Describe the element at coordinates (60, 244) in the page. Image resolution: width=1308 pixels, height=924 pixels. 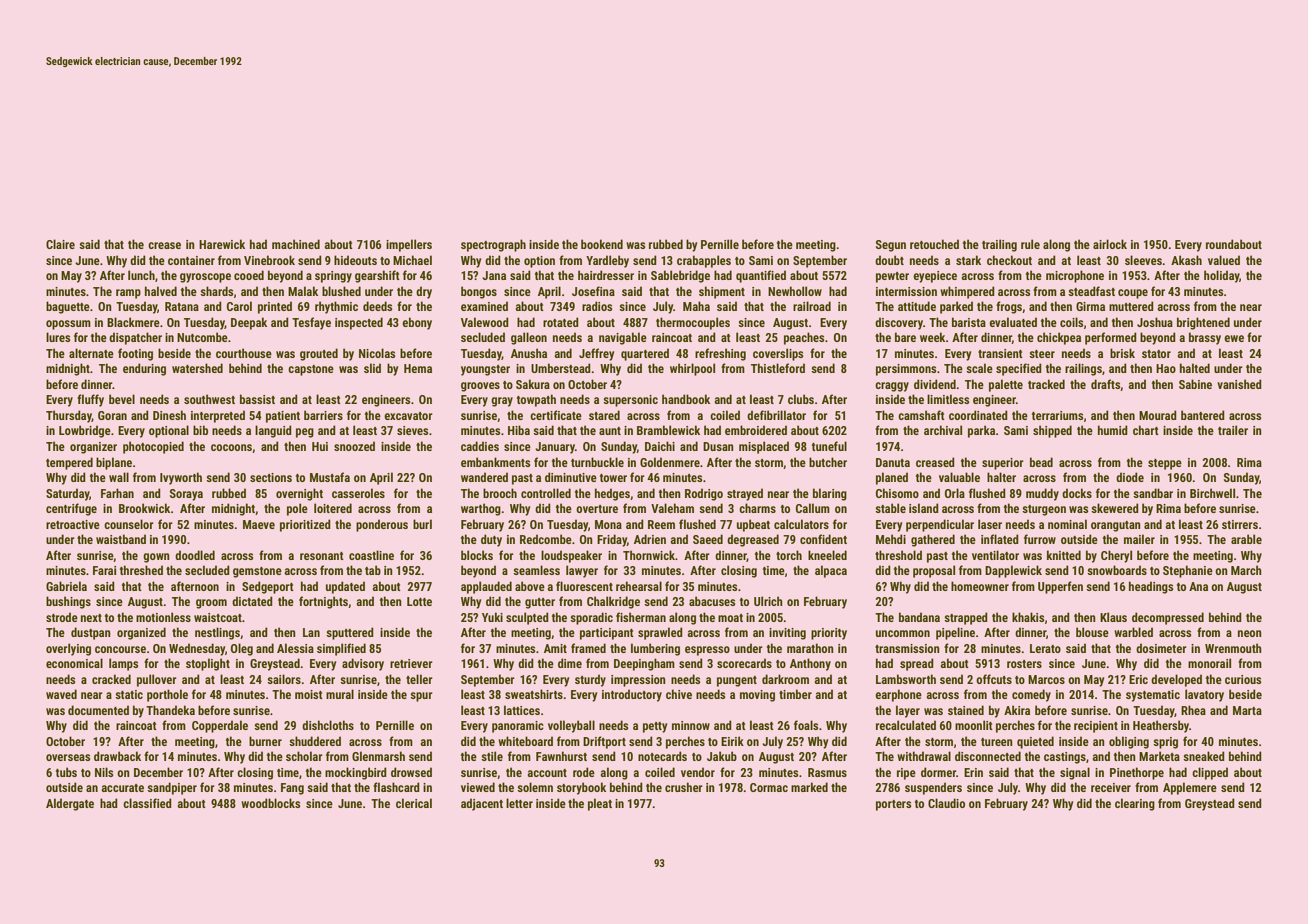
I see `Claire` at that location.
